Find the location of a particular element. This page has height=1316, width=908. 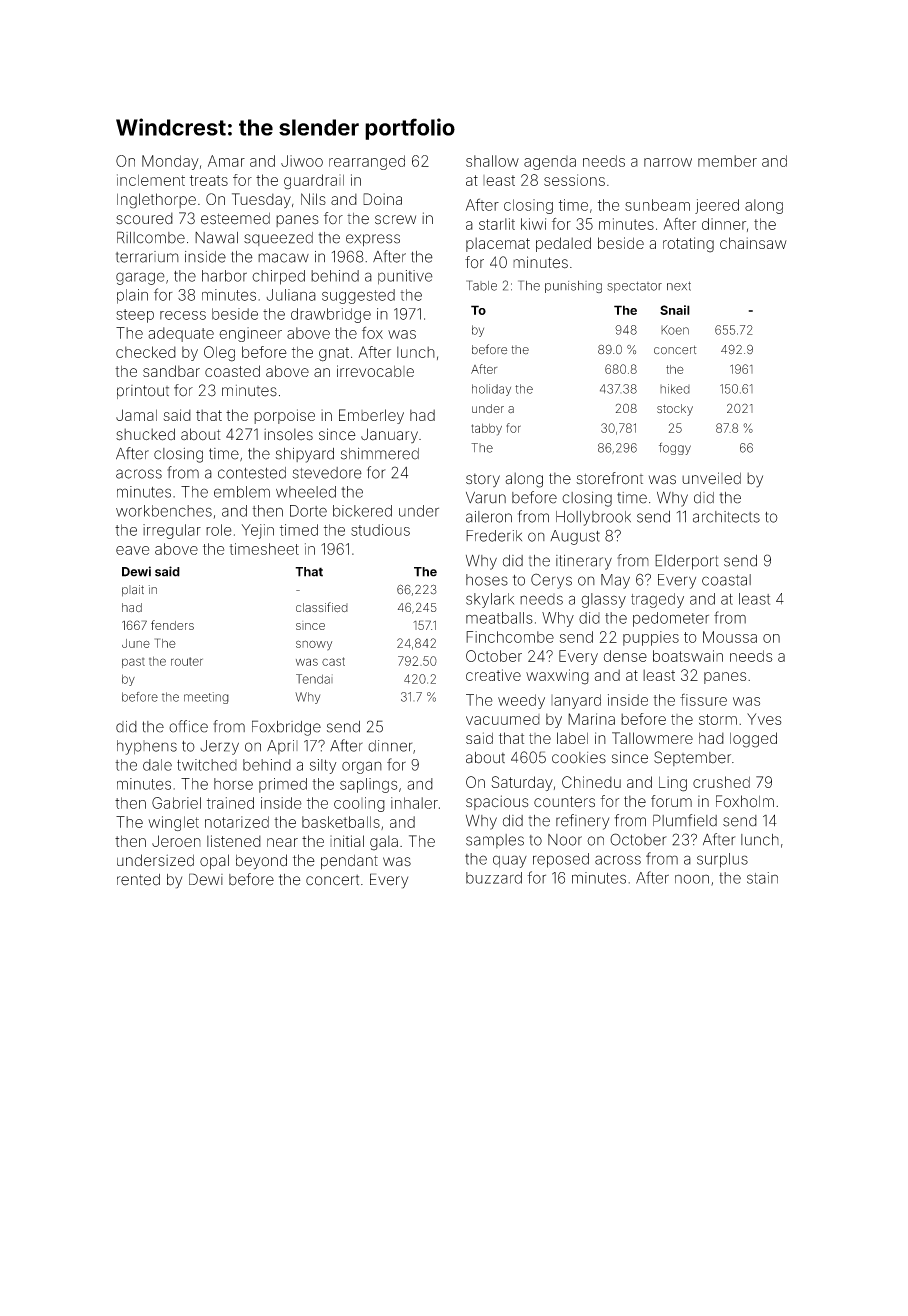

jeered is located at coordinates (717, 206).
